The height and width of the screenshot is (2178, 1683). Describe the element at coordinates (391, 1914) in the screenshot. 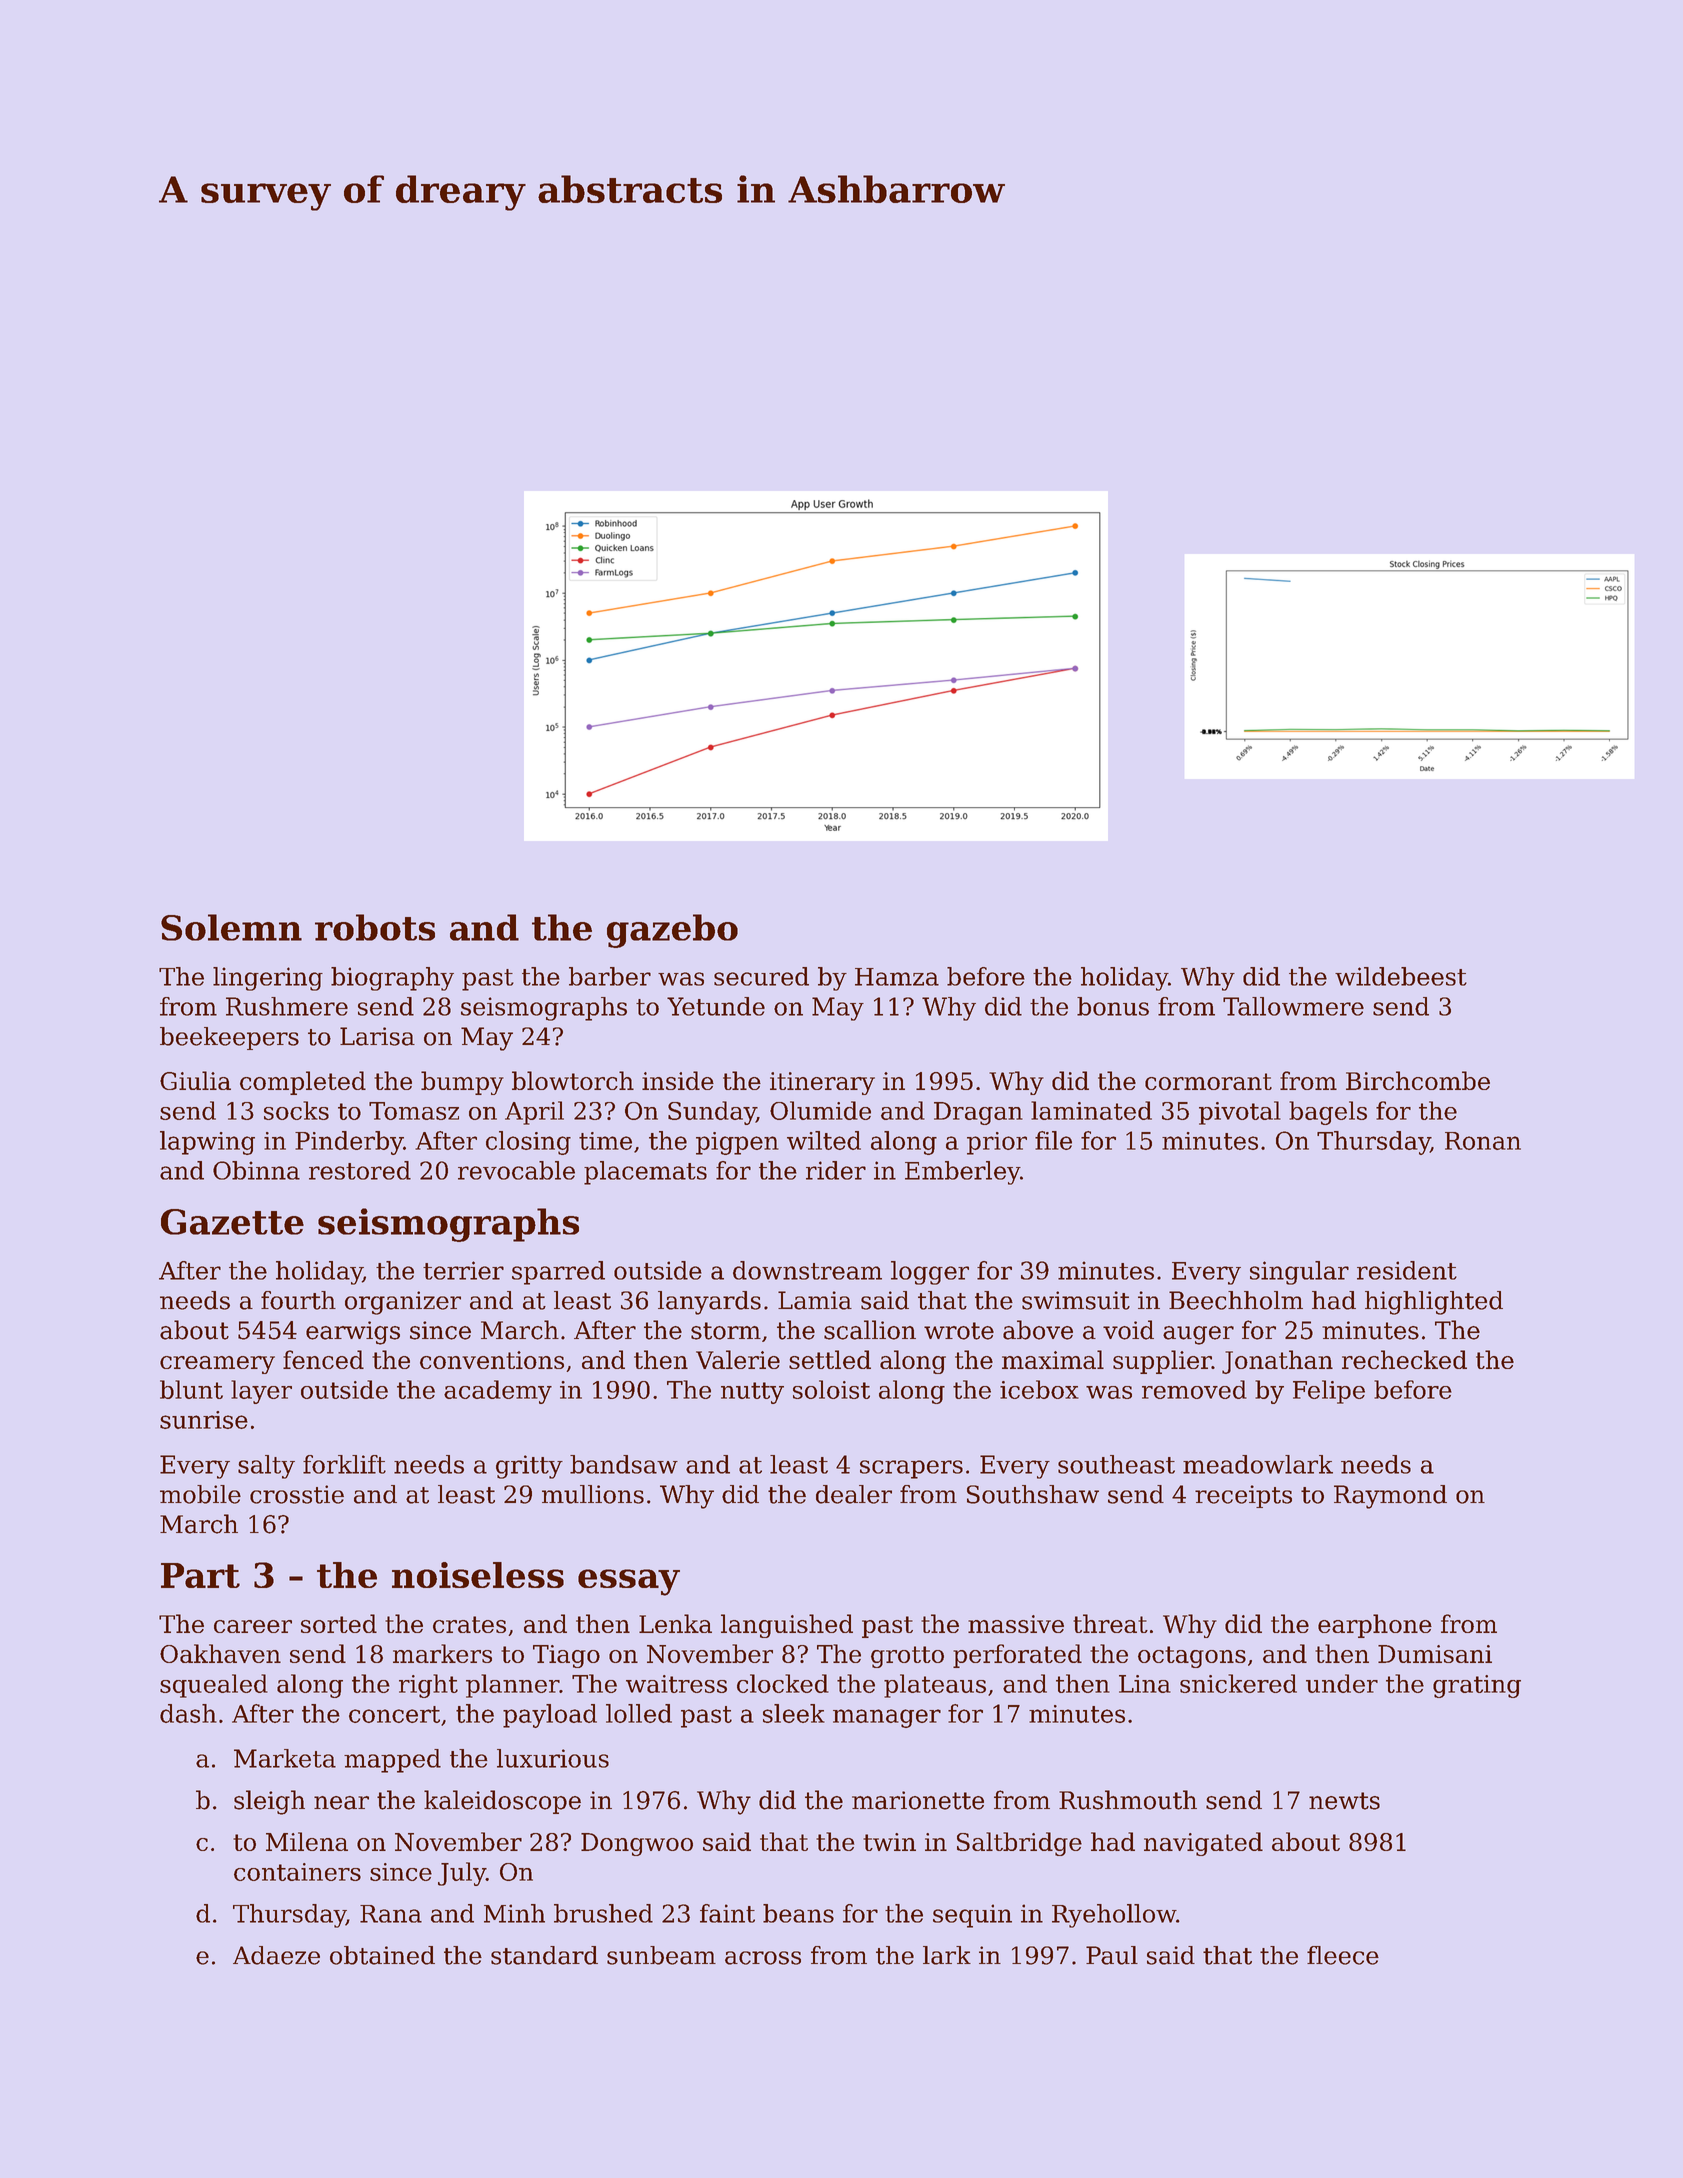

I see `Rana` at that location.
